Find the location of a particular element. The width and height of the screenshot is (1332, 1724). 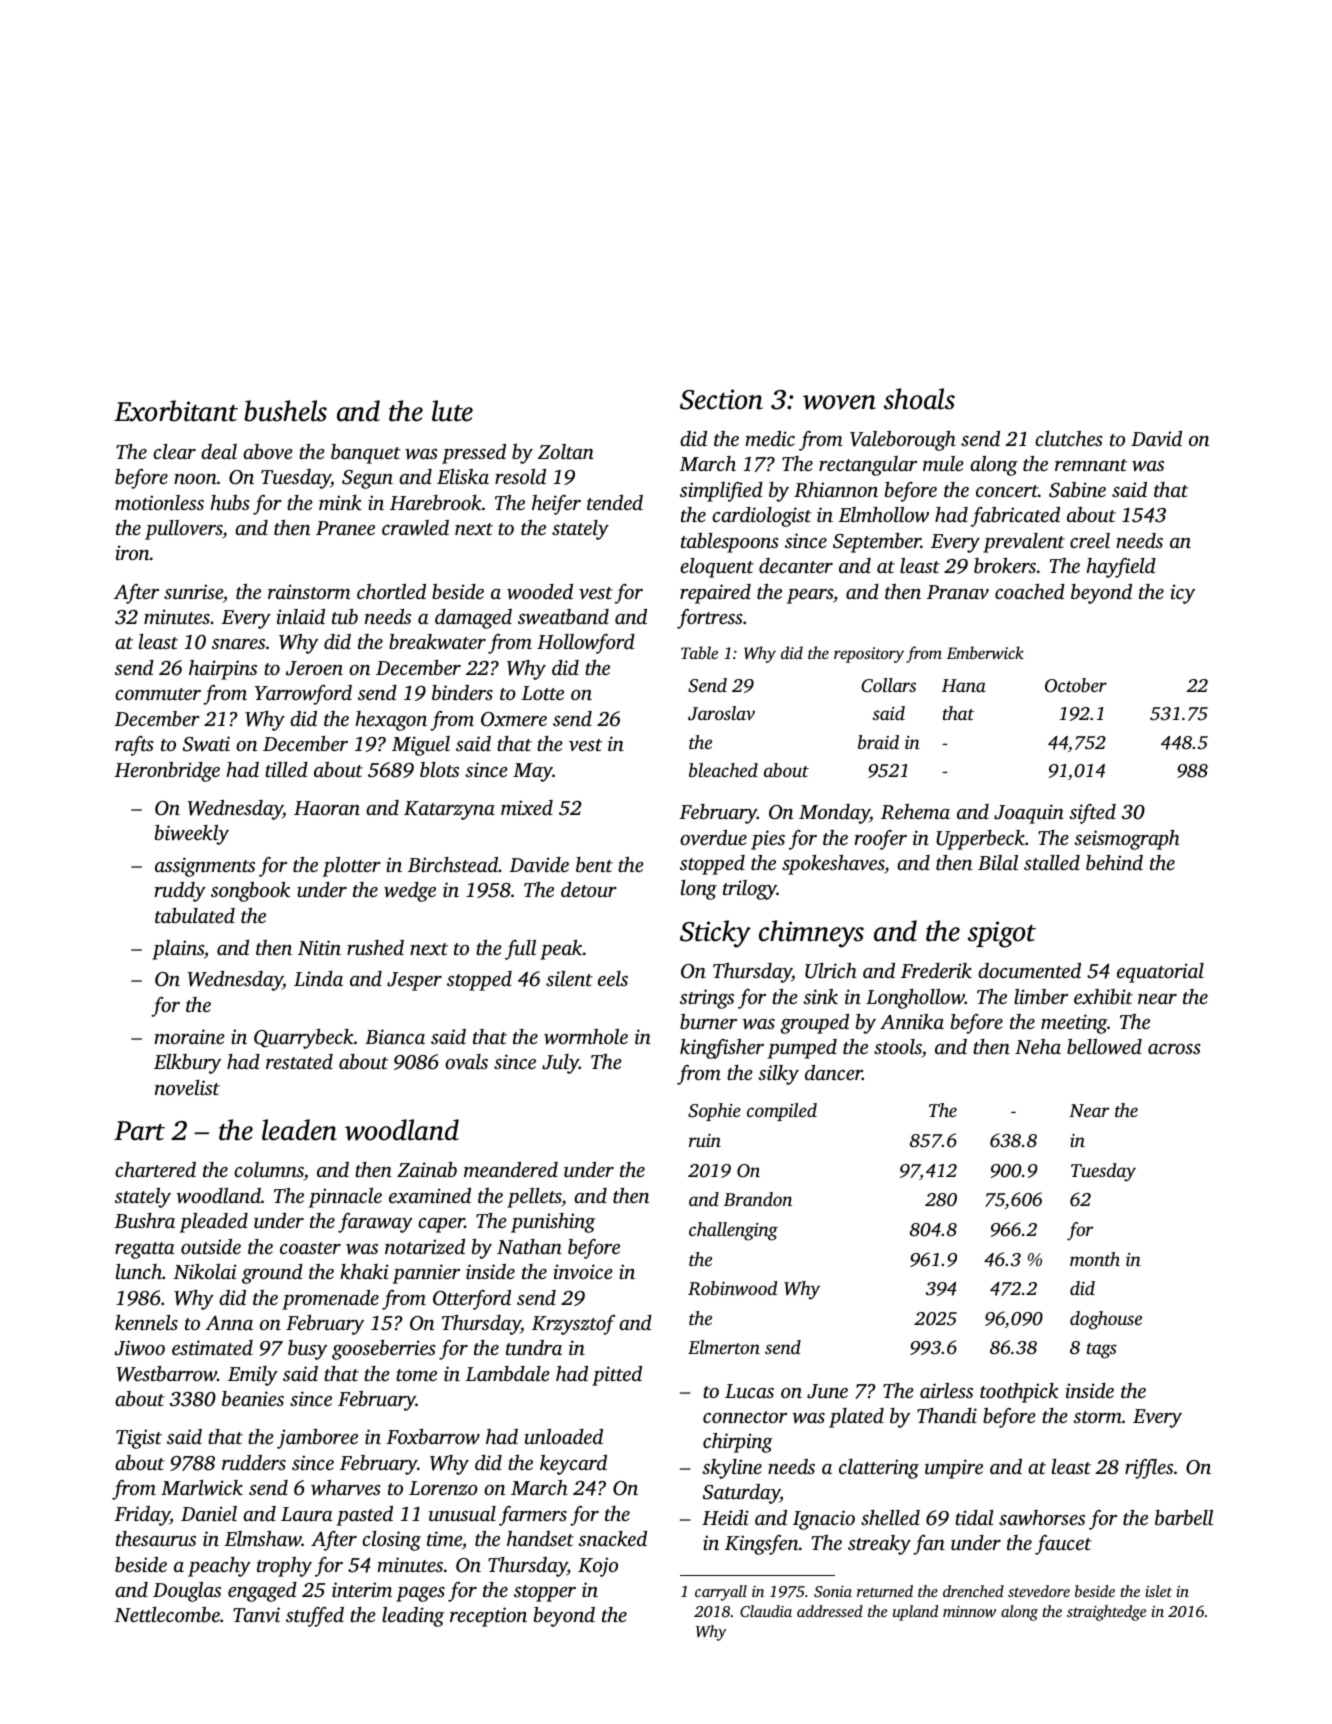

Exorbitant is located at coordinates (176, 411).
